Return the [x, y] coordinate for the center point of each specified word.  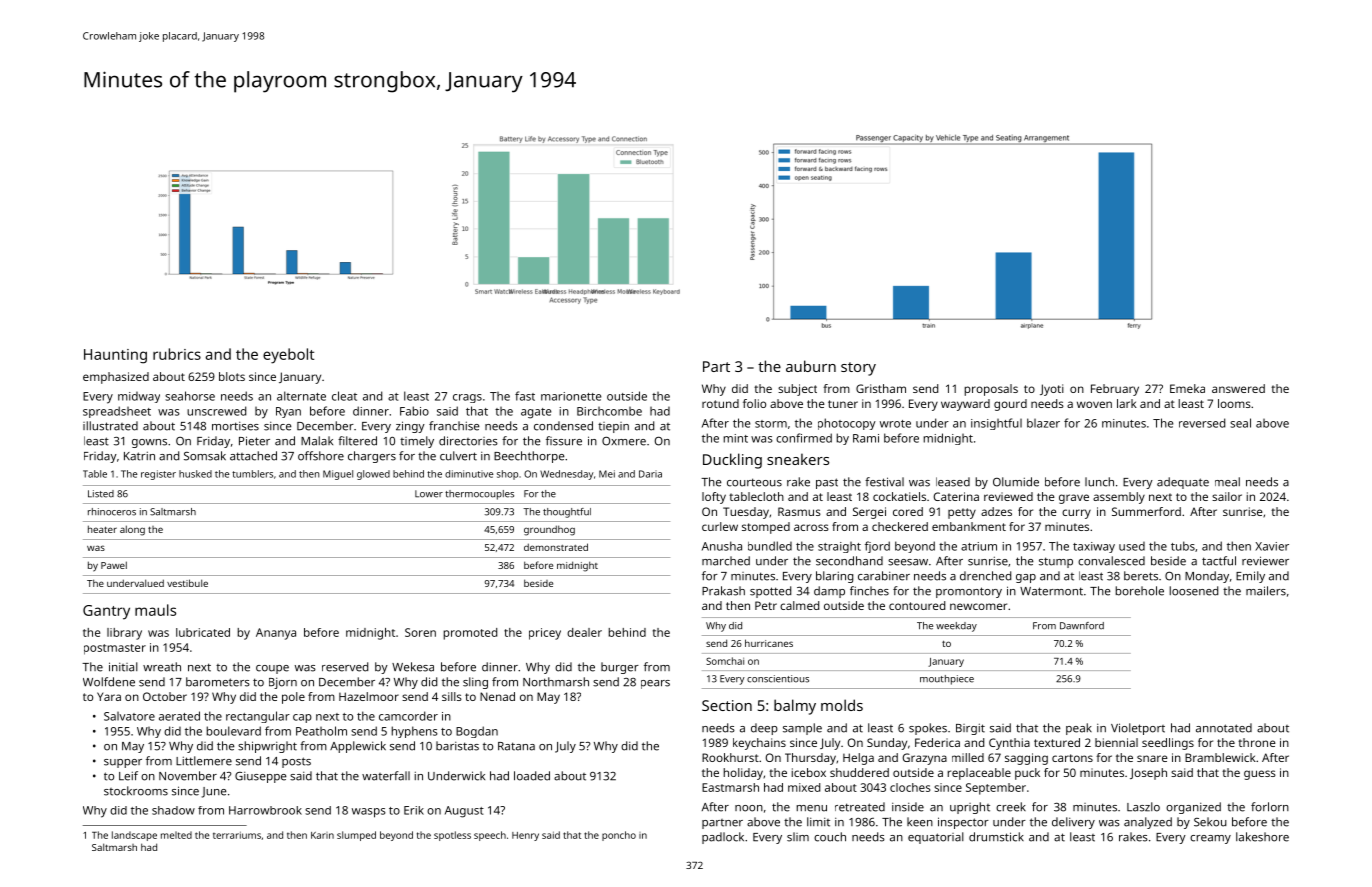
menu [811, 808]
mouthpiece [947, 680]
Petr [766, 605]
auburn [811, 366]
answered [1238, 388]
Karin [322, 835]
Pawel [114, 565]
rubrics [177, 354]
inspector [963, 823]
